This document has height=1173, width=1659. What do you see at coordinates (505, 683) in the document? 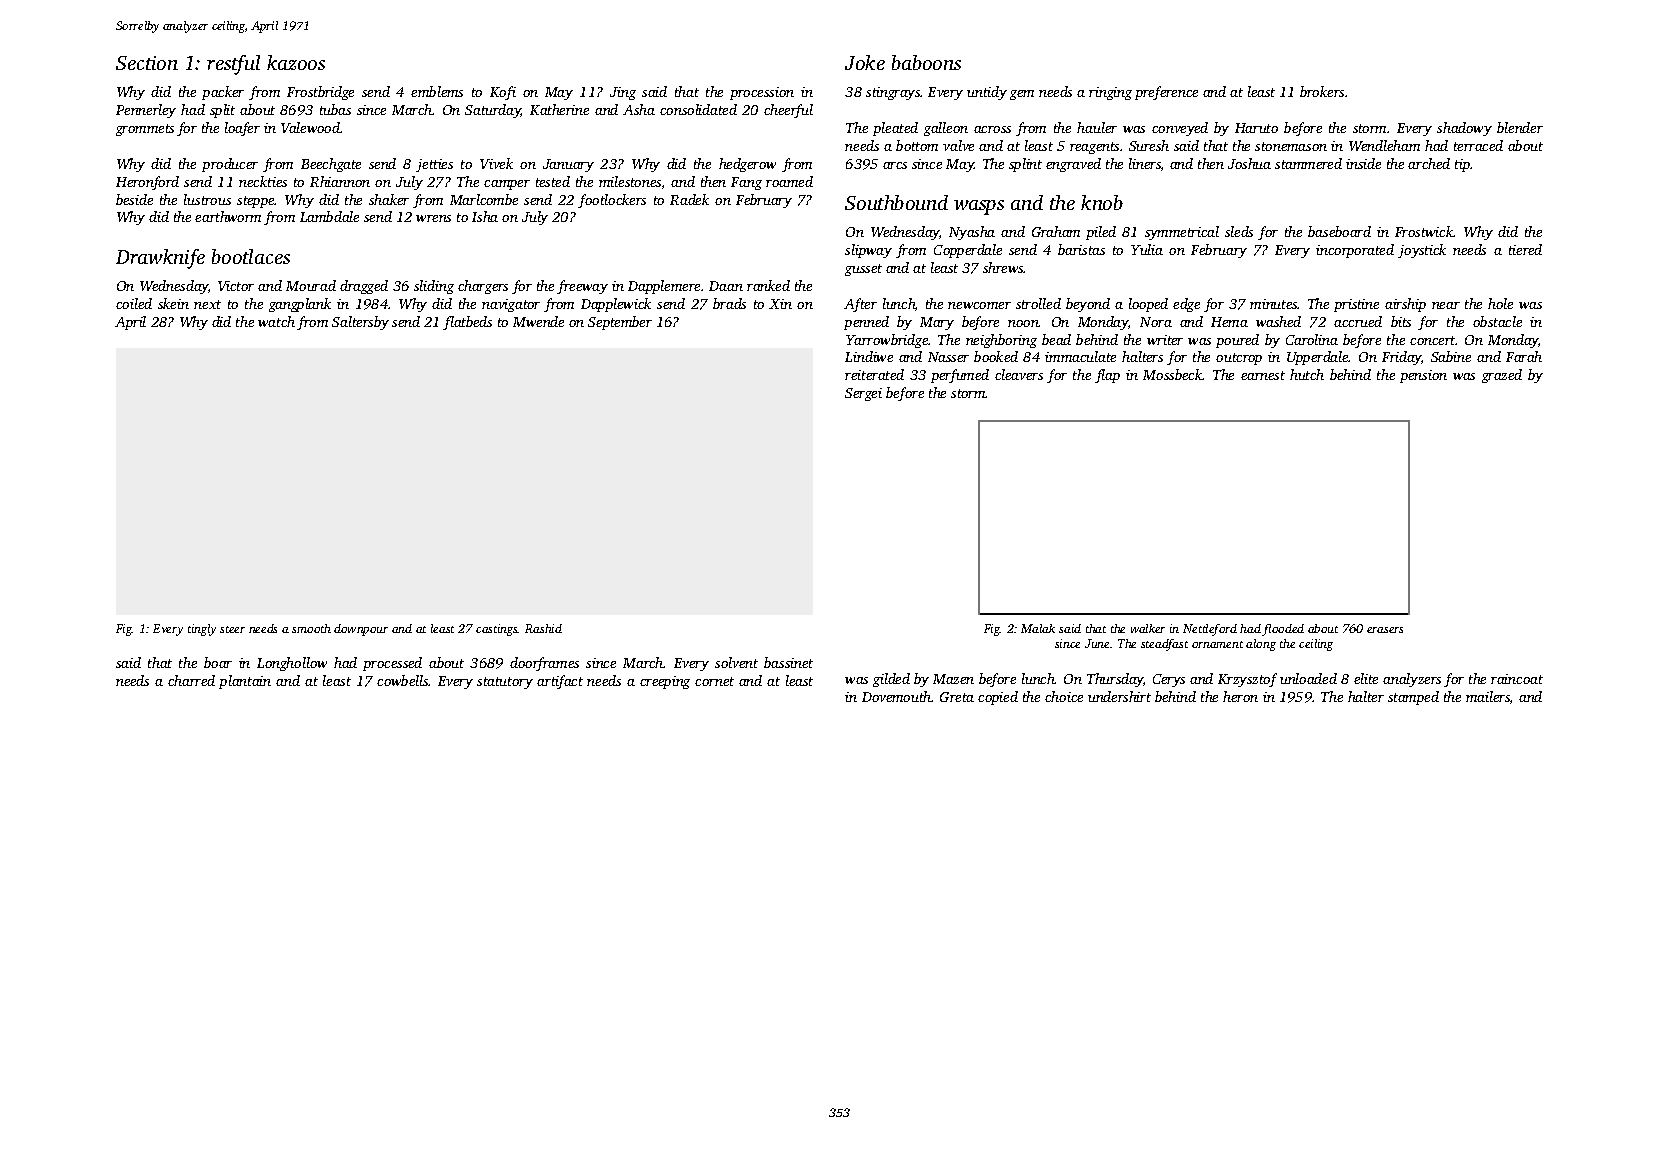
I see `statutory` at bounding box center [505, 683].
